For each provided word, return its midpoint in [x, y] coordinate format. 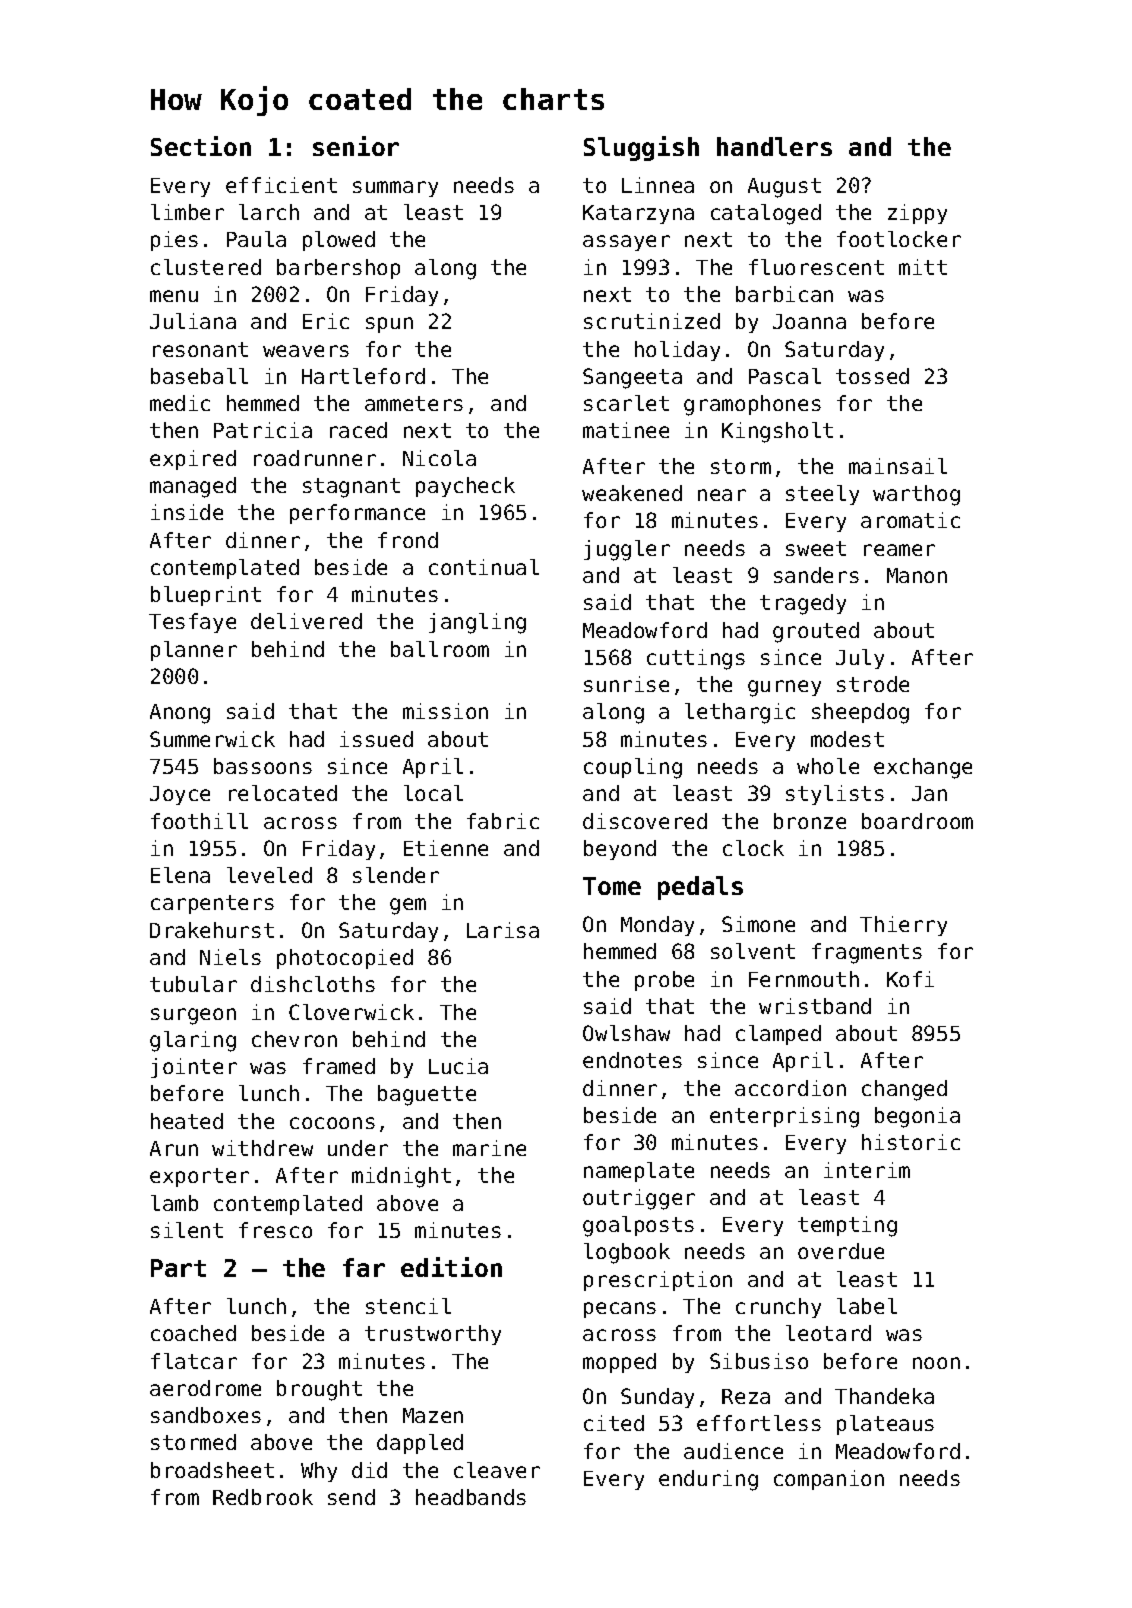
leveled [269, 875]
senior [356, 146]
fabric [503, 821]
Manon [917, 575]
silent [187, 1230]
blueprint [206, 596]
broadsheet [212, 1470]
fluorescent [816, 267]
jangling [477, 623]
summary [395, 189]
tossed [872, 376]
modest [847, 739]
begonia [917, 1117]
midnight [401, 1177]
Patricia [263, 430]
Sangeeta [632, 378]
